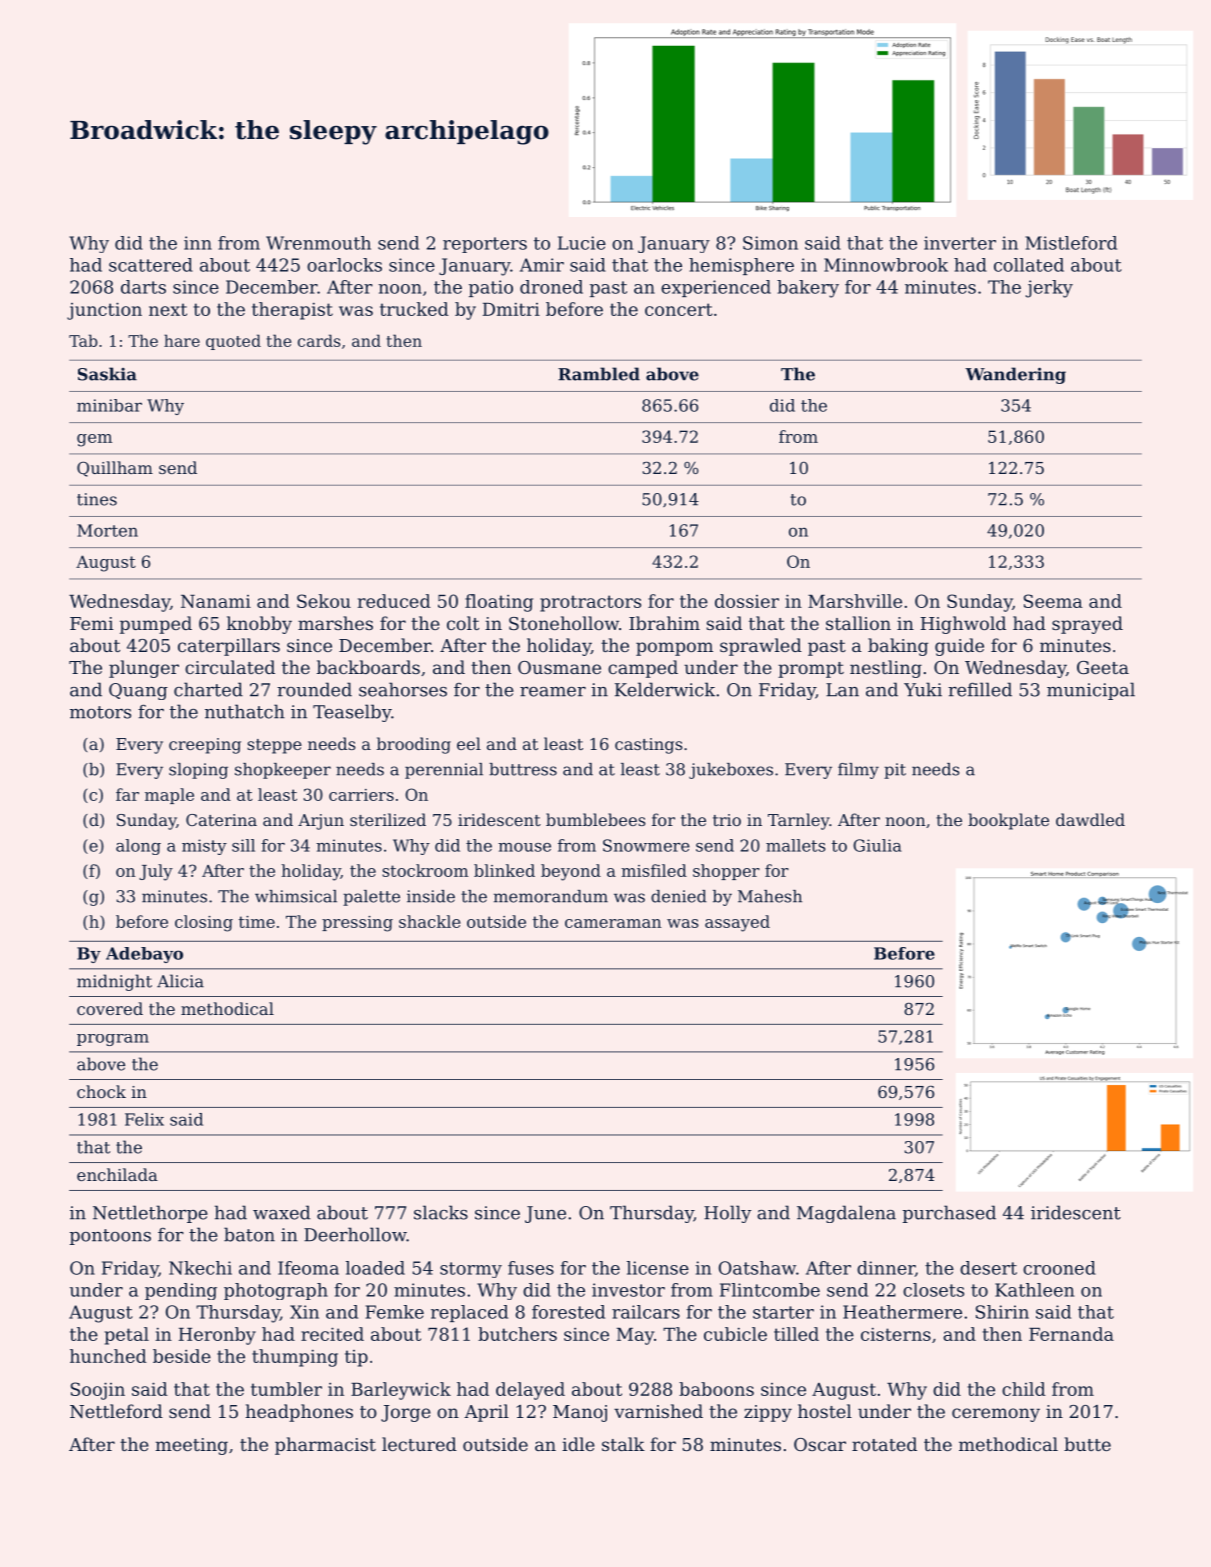  I want to click on Quang, so click(138, 691).
